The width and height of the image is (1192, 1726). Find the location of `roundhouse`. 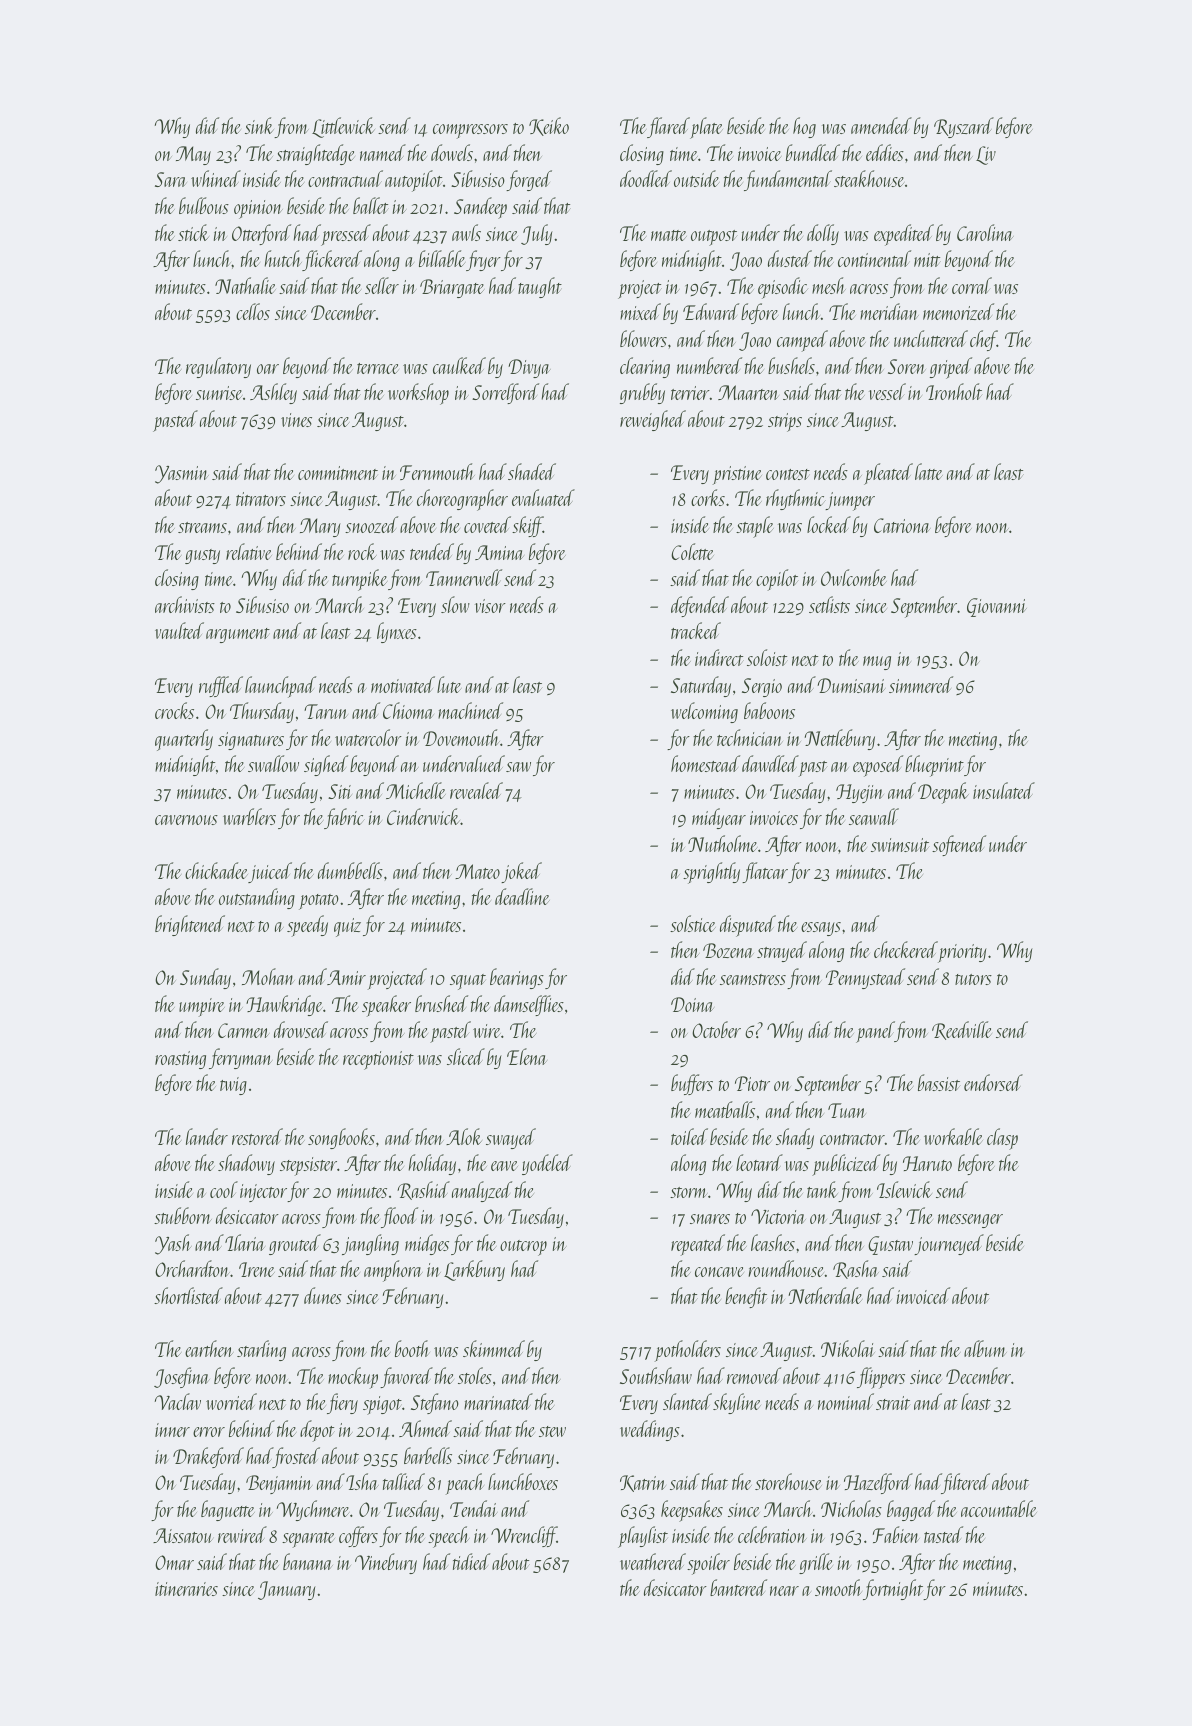

roundhouse is located at coordinates (786, 1268).
